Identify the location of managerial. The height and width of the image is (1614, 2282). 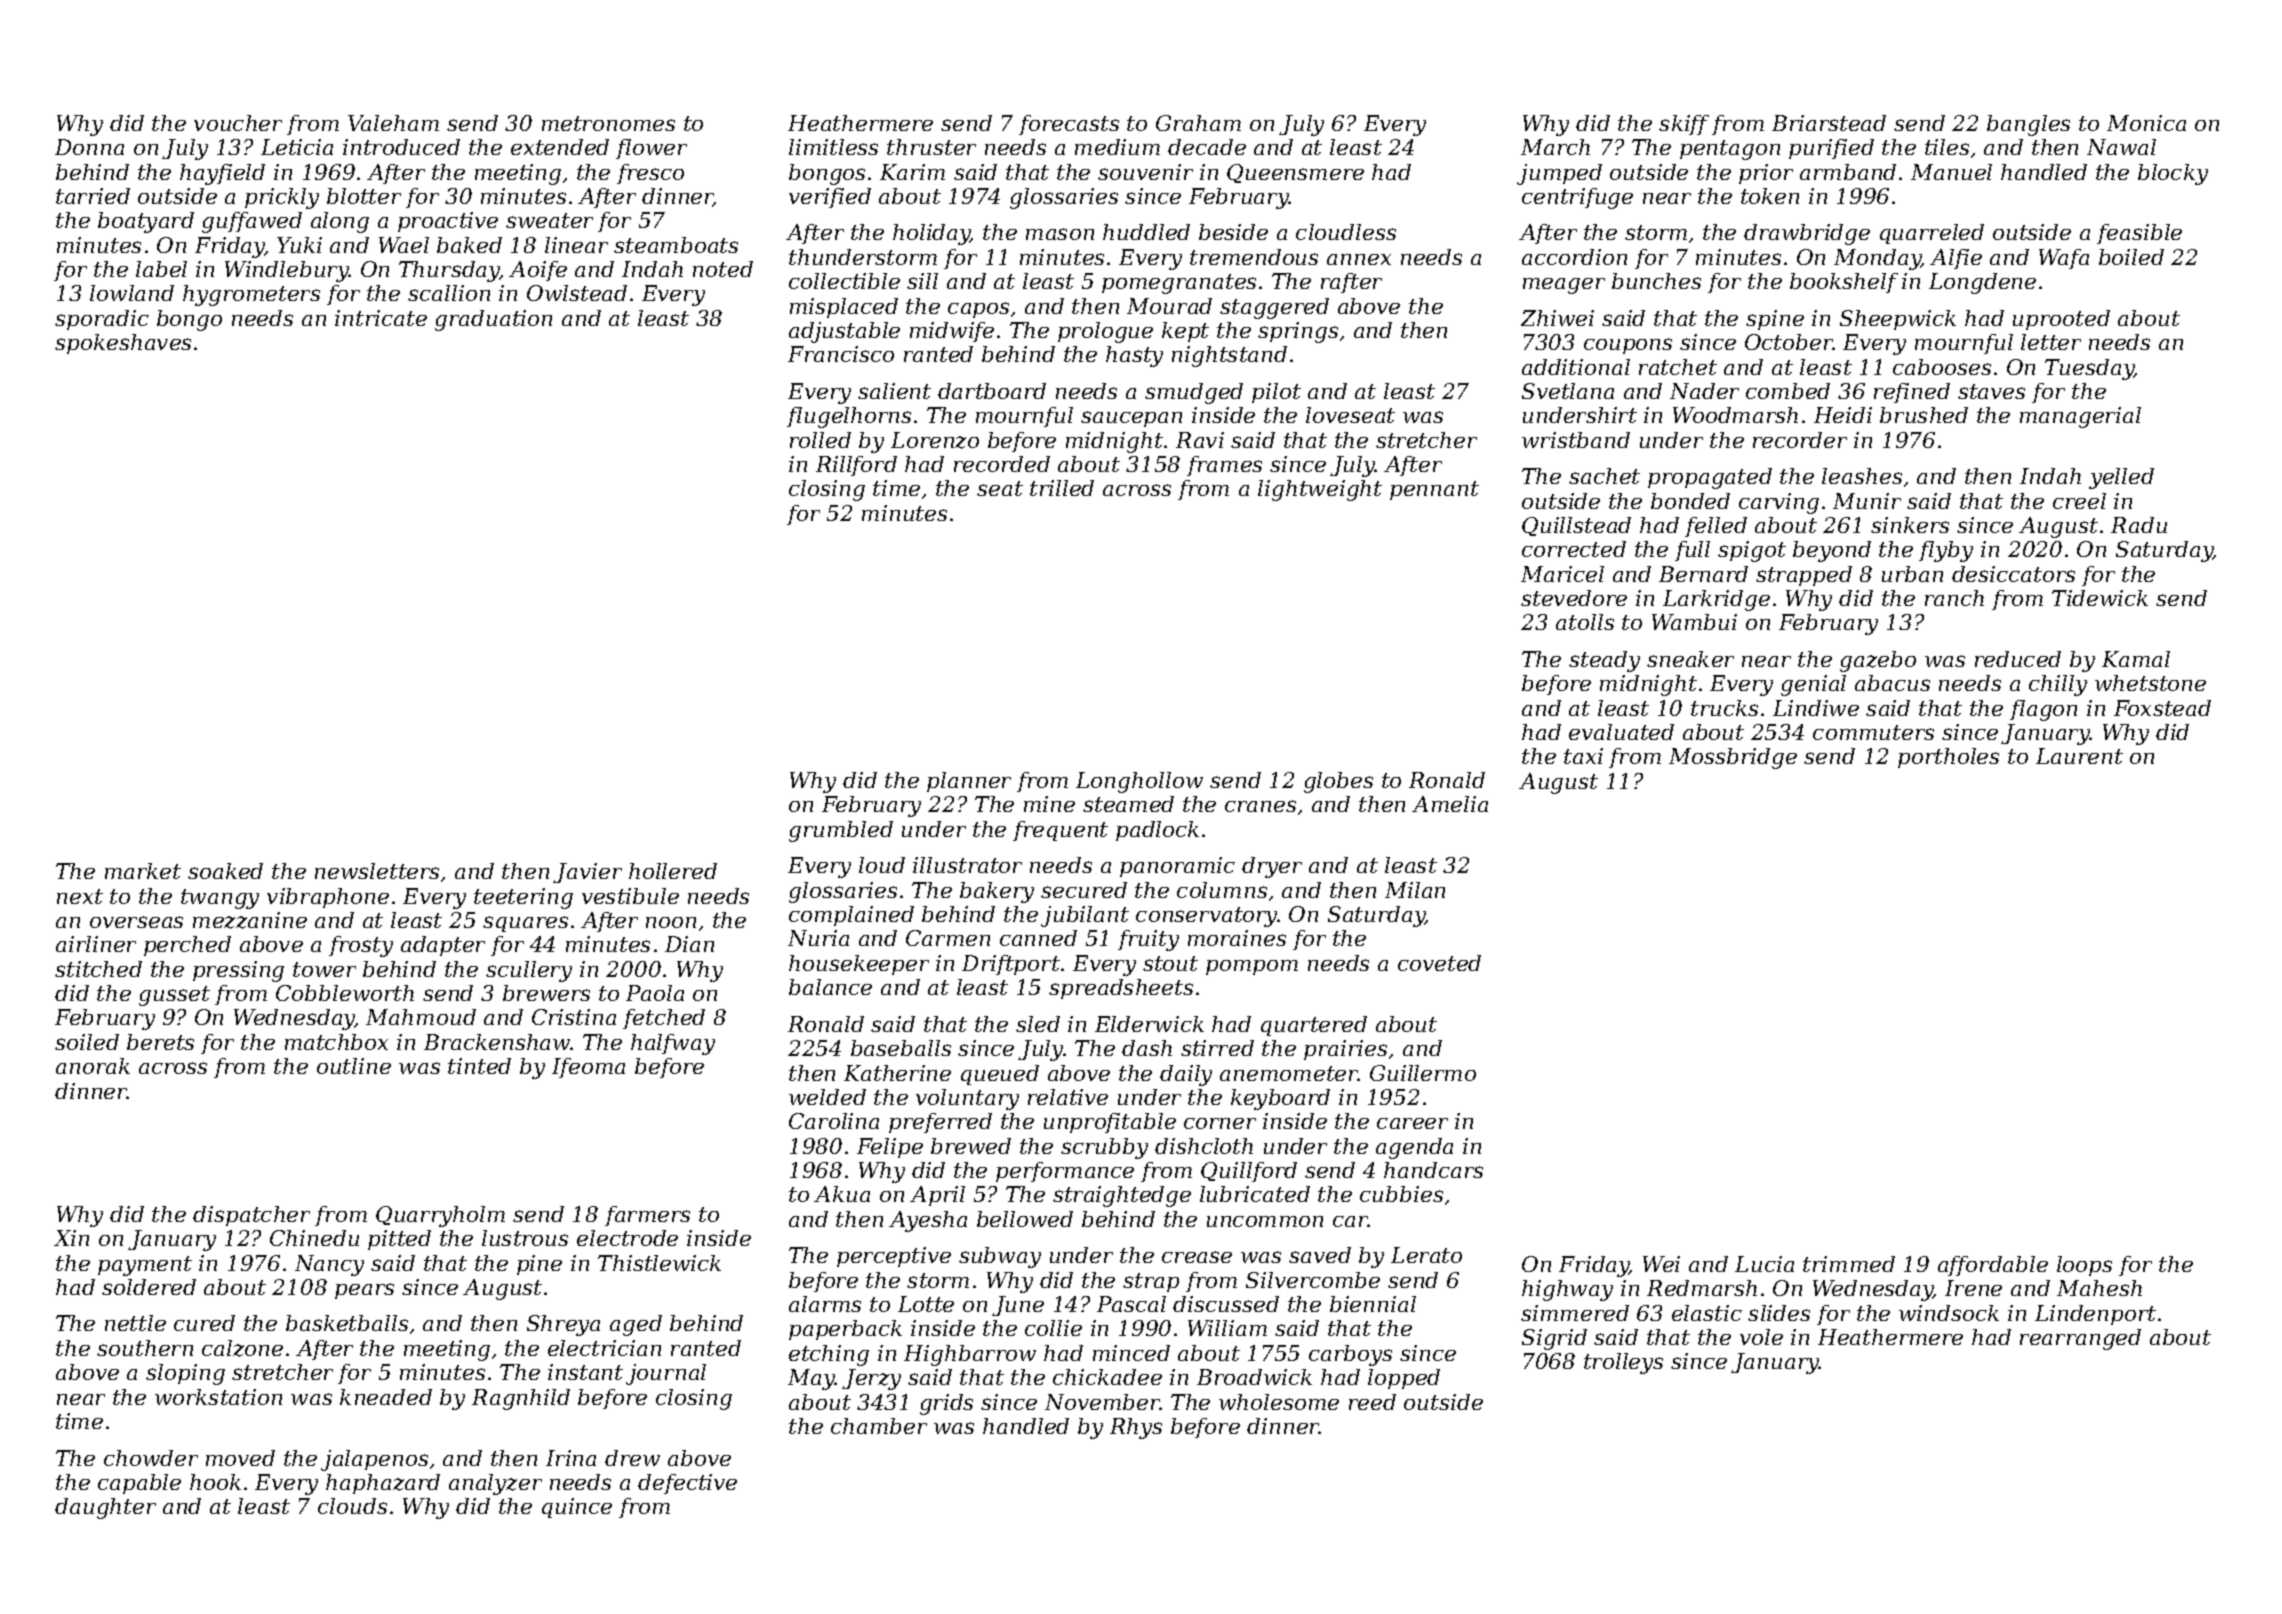
(2080, 417).
